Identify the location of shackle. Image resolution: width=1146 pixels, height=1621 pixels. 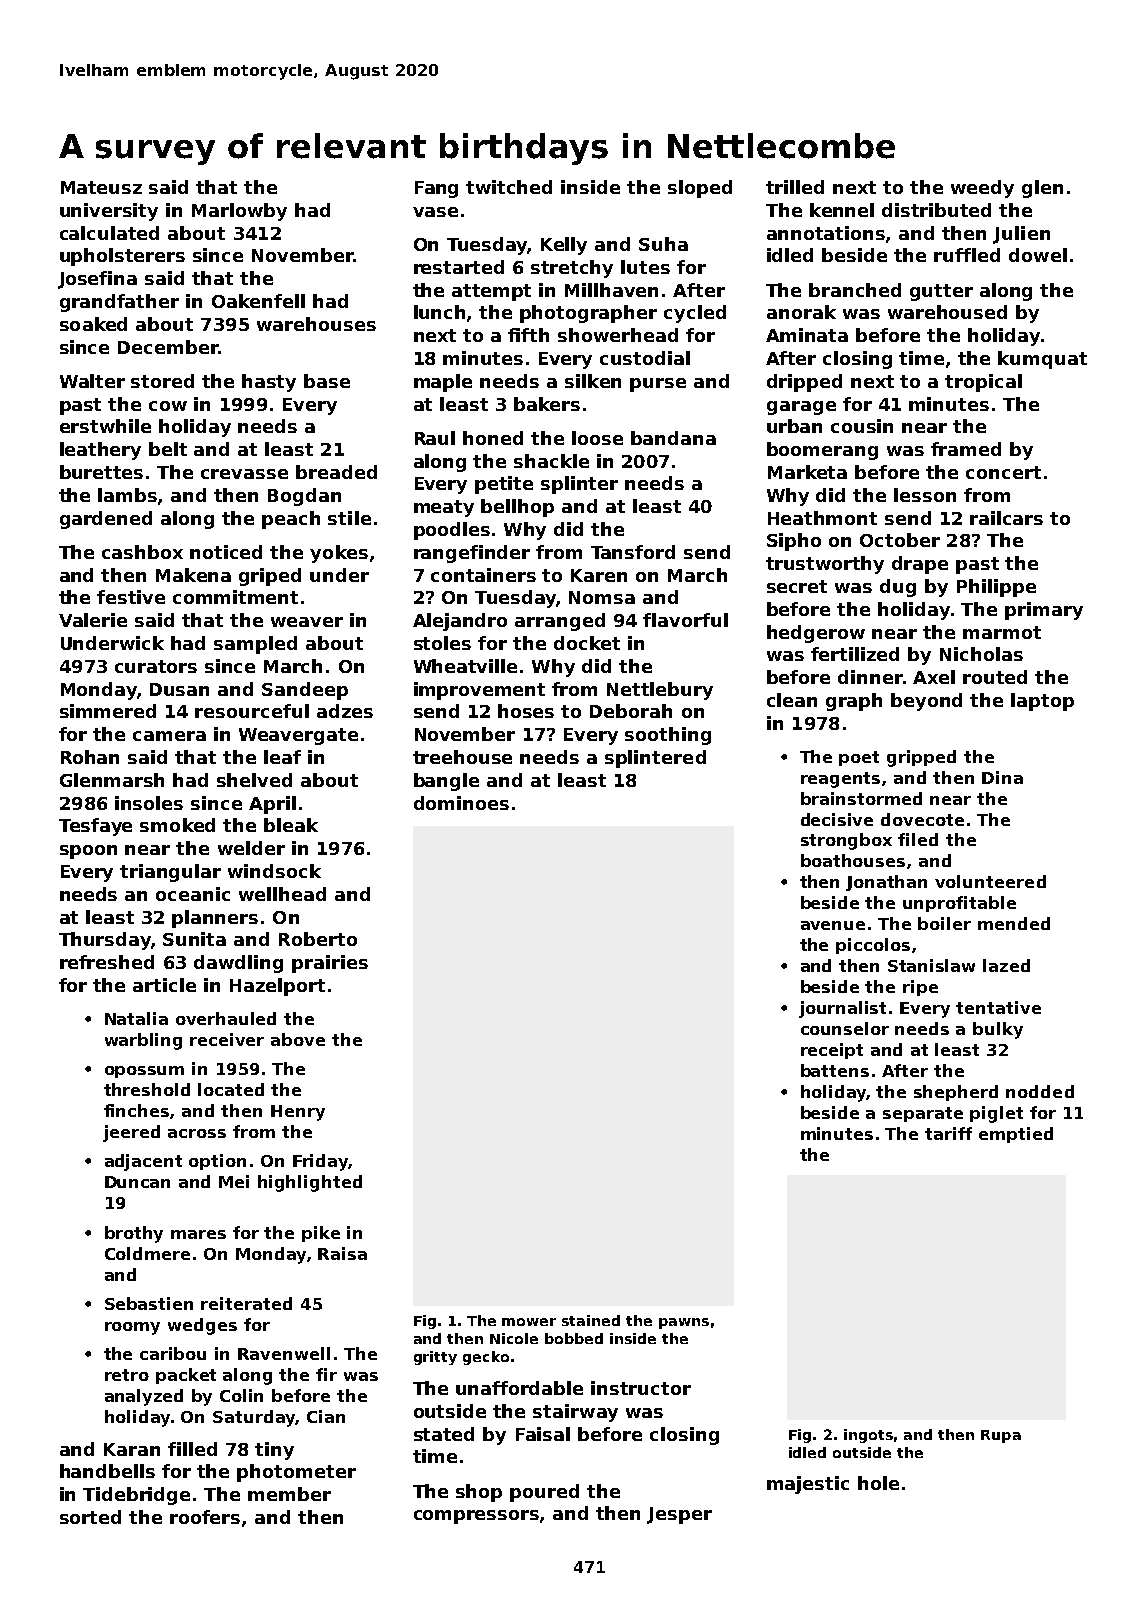
(551, 461).
